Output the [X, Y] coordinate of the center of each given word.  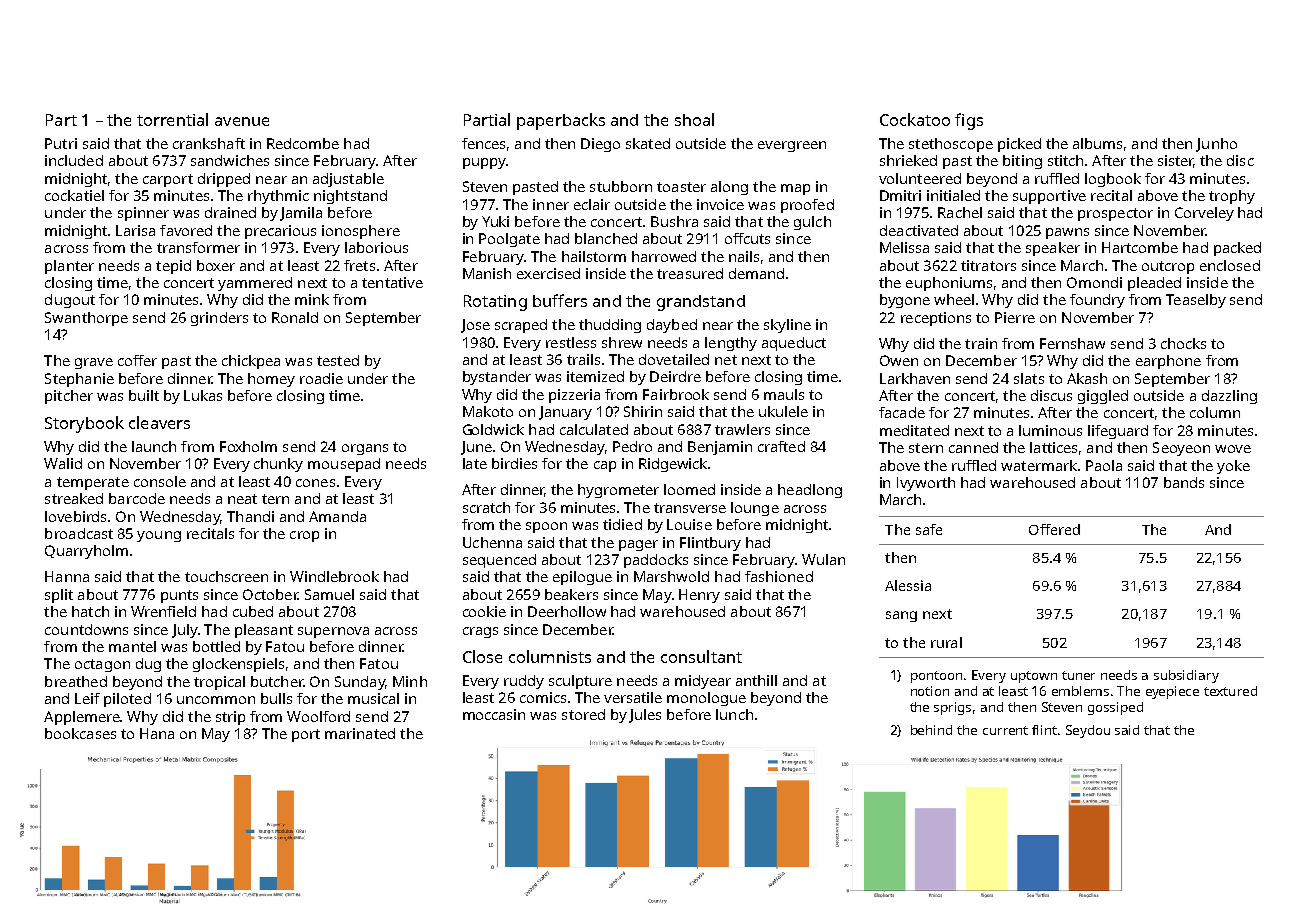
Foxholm [248, 446]
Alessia [908, 585]
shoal [694, 119]
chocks [1183, 343]
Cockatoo [915, 119]
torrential [172, 119]
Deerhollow [567, 611]
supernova [333, 632]
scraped [521, 326]
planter [69, 267]
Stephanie [79, 380]
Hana [157, 733]
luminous [1050, 430]
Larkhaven [915, 378]
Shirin [643, 411]
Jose [475, 326]
